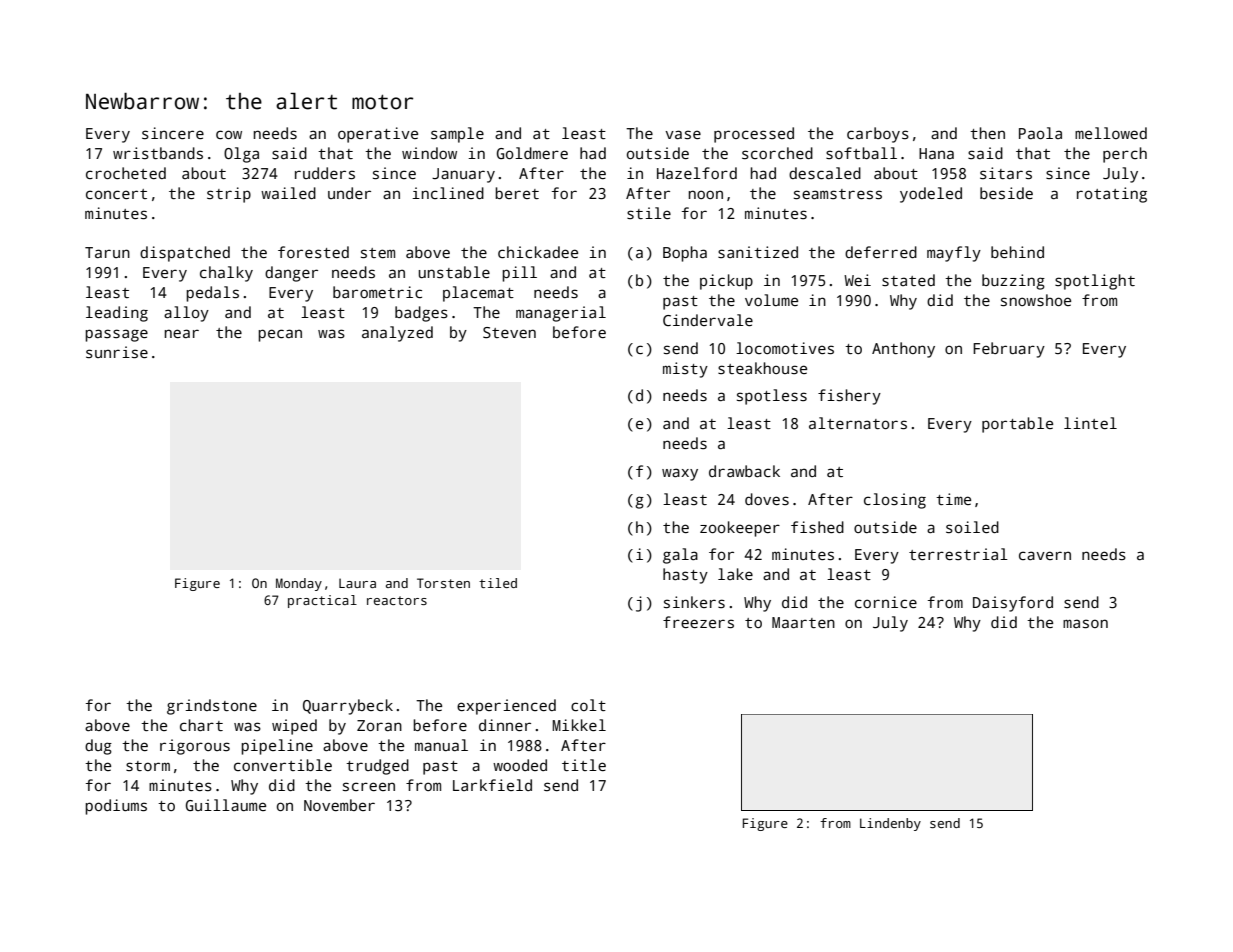  I want to click on mason, so click(1085, 623).
